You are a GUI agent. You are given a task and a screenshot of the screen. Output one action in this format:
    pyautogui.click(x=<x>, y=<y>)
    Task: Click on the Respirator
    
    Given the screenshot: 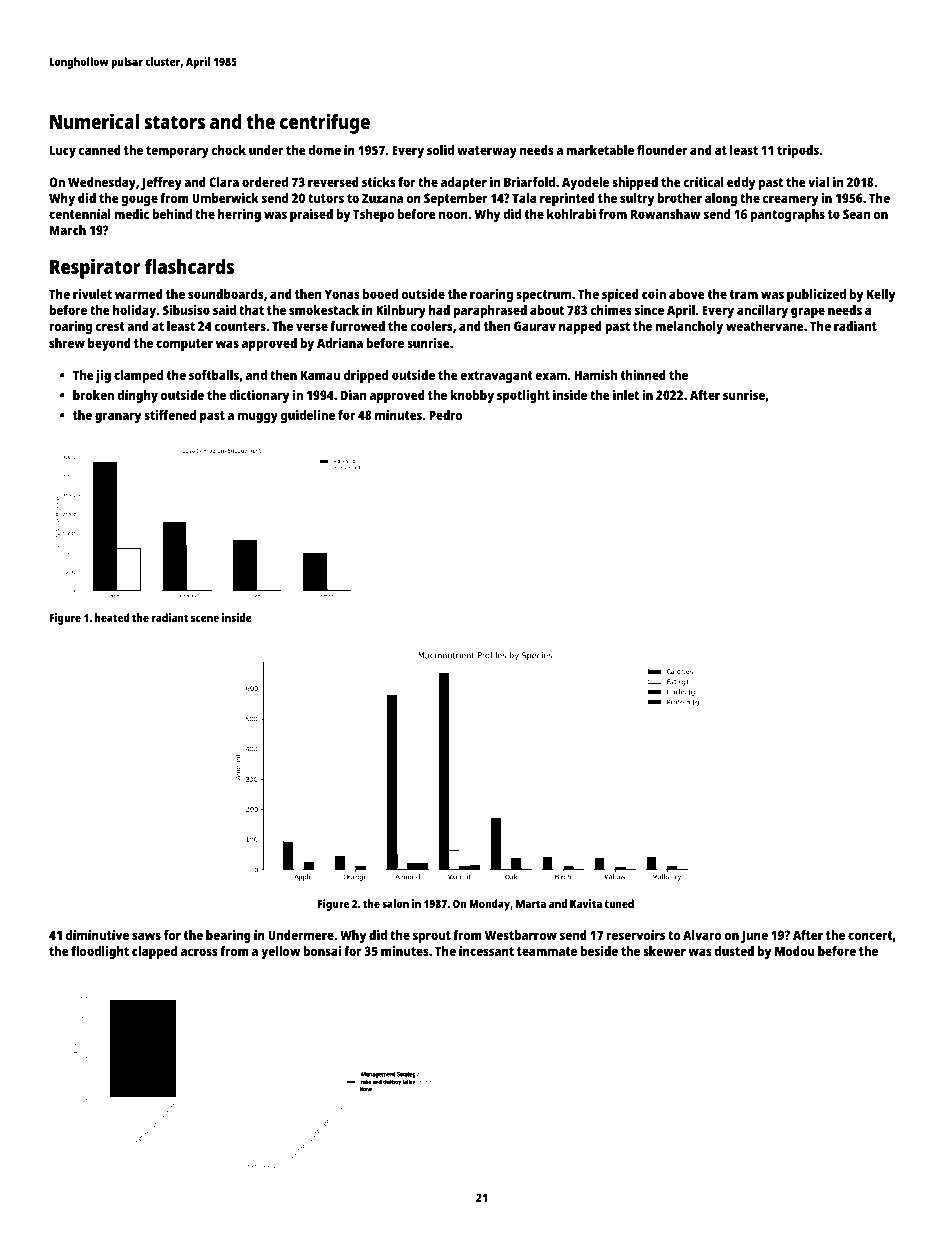 What is the action you would take?
    pyautogui.click(x=95, y=269)
